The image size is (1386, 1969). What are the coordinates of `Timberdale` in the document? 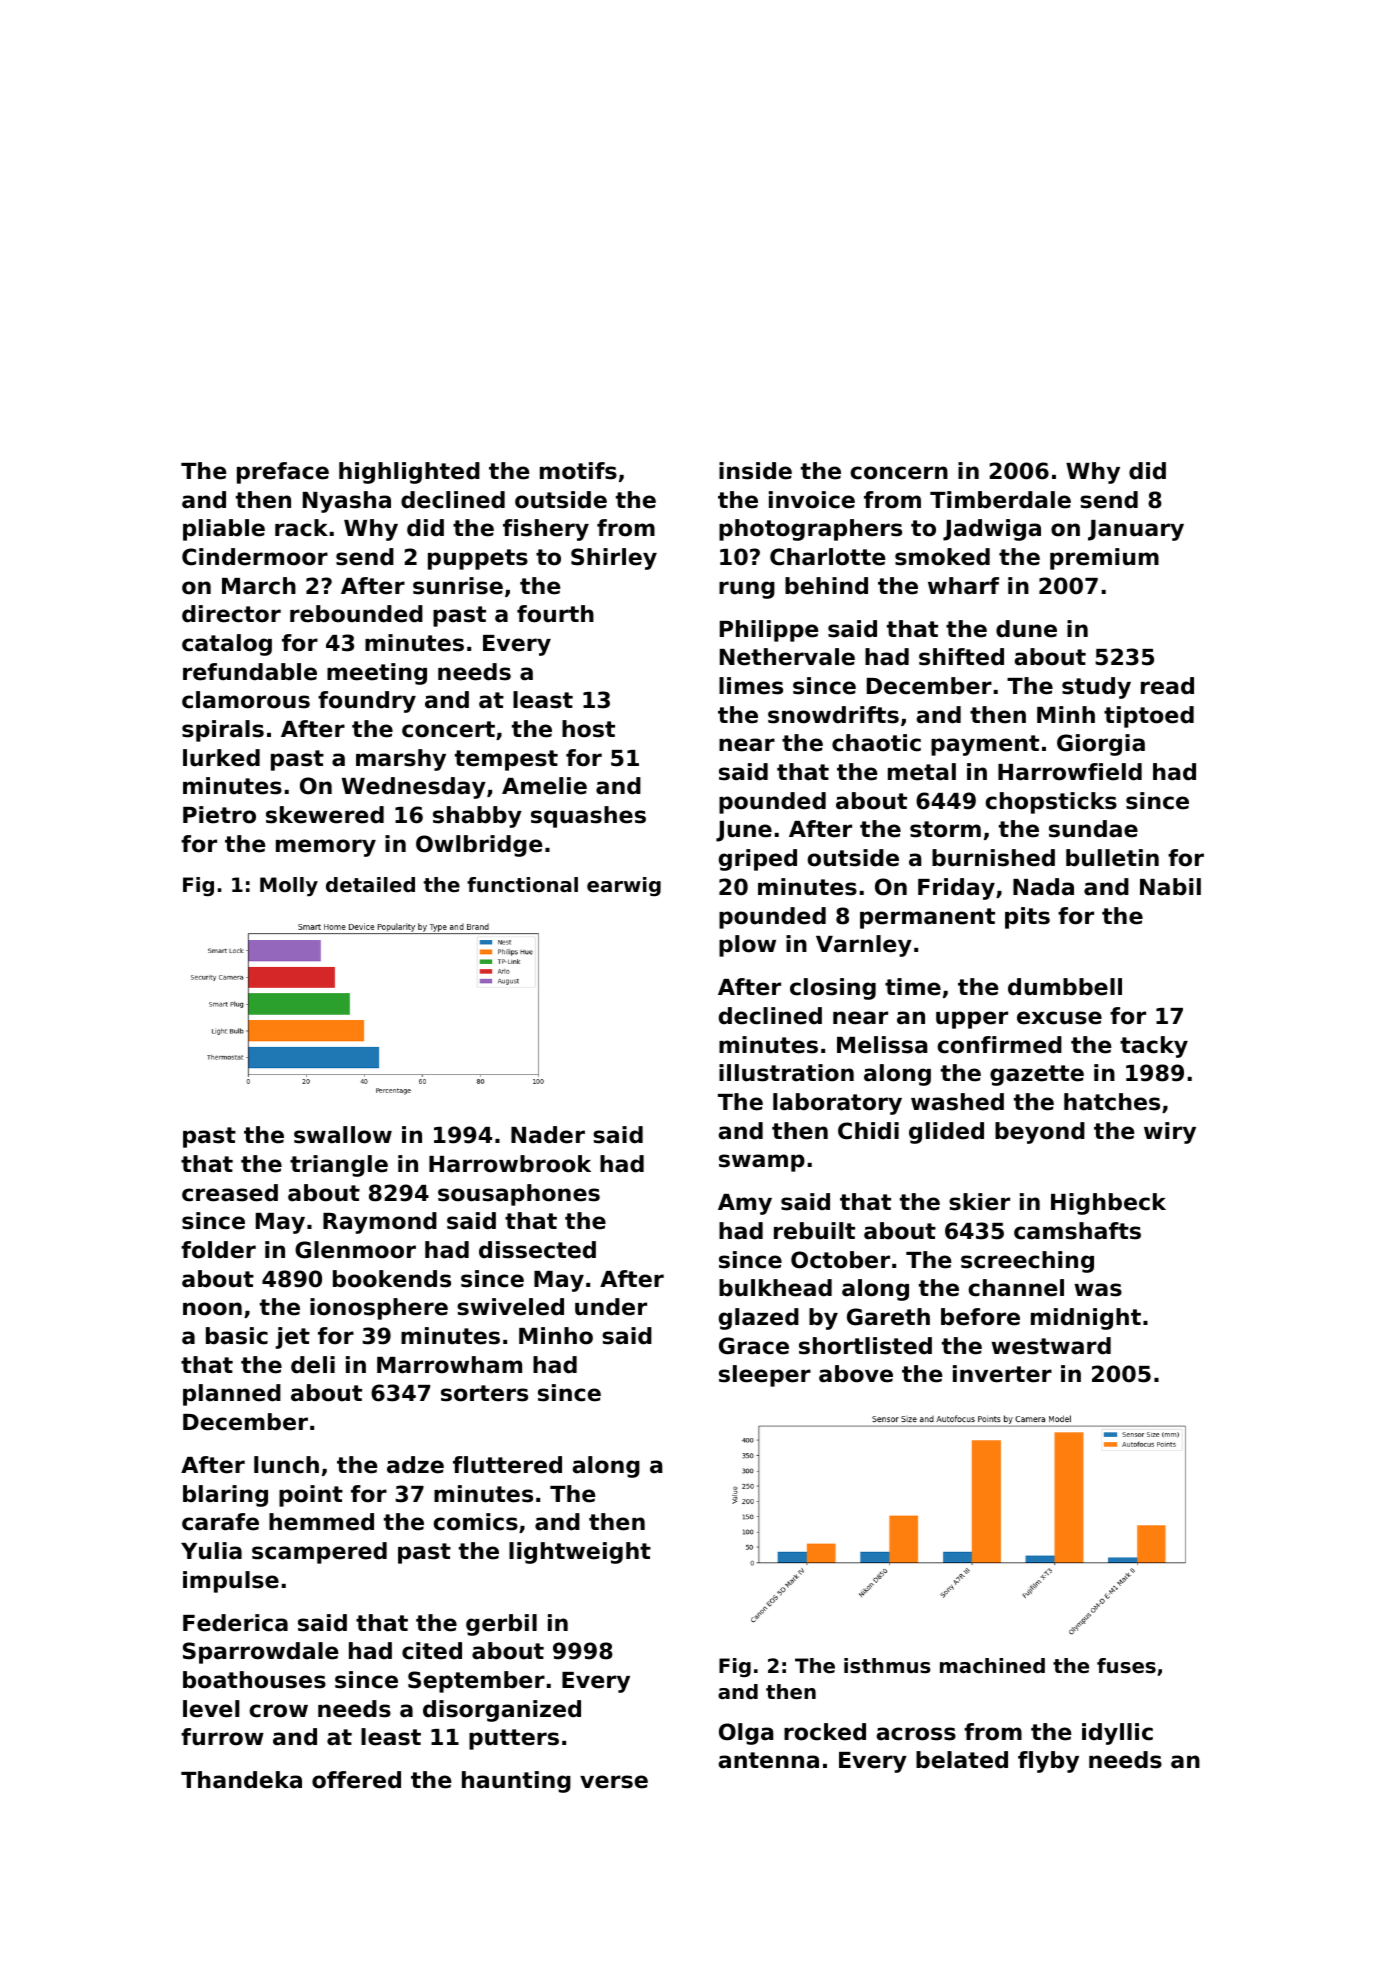 It's located at (1000, 500).
